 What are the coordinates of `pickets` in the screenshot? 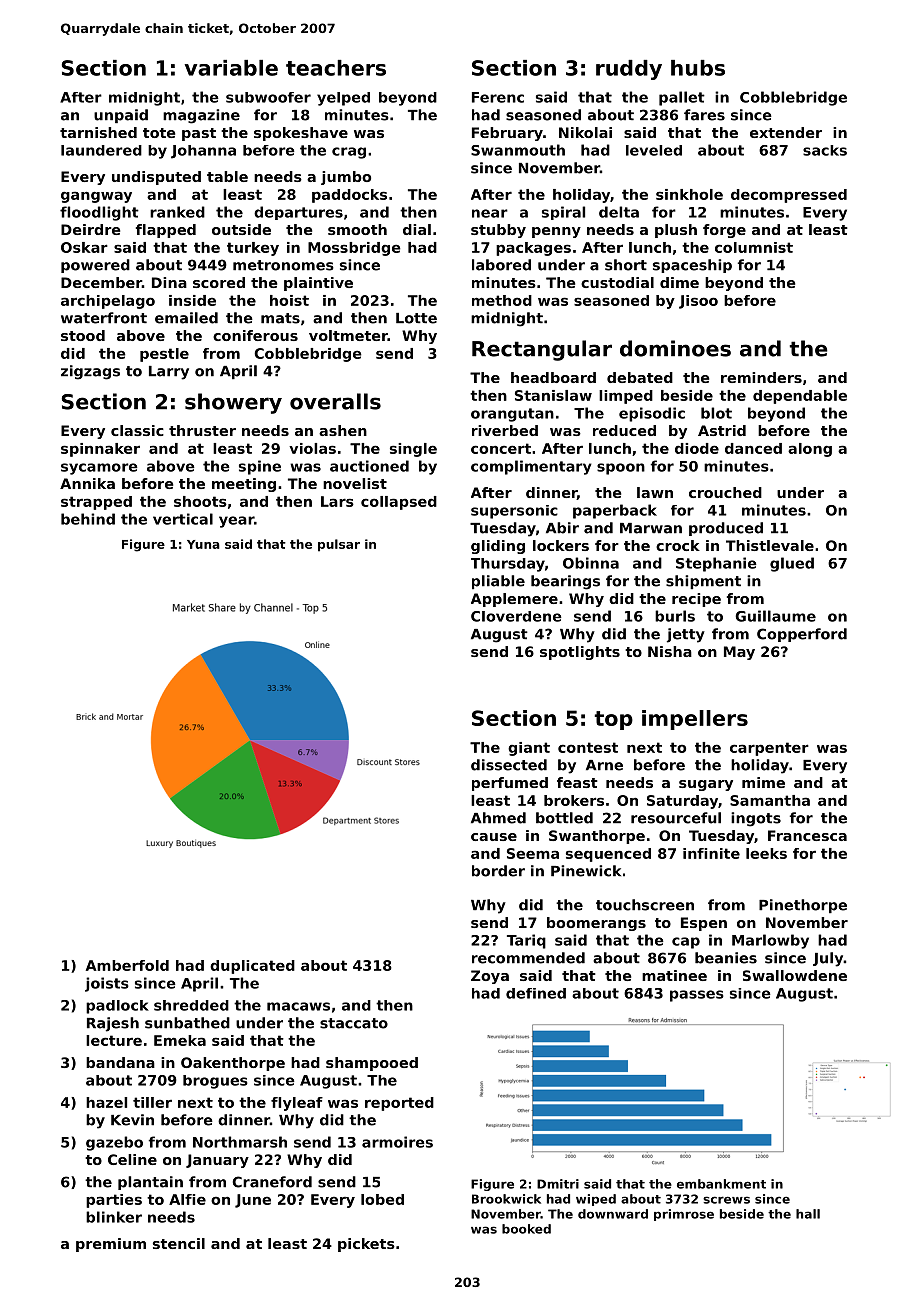 It's located at (366, 1245).
